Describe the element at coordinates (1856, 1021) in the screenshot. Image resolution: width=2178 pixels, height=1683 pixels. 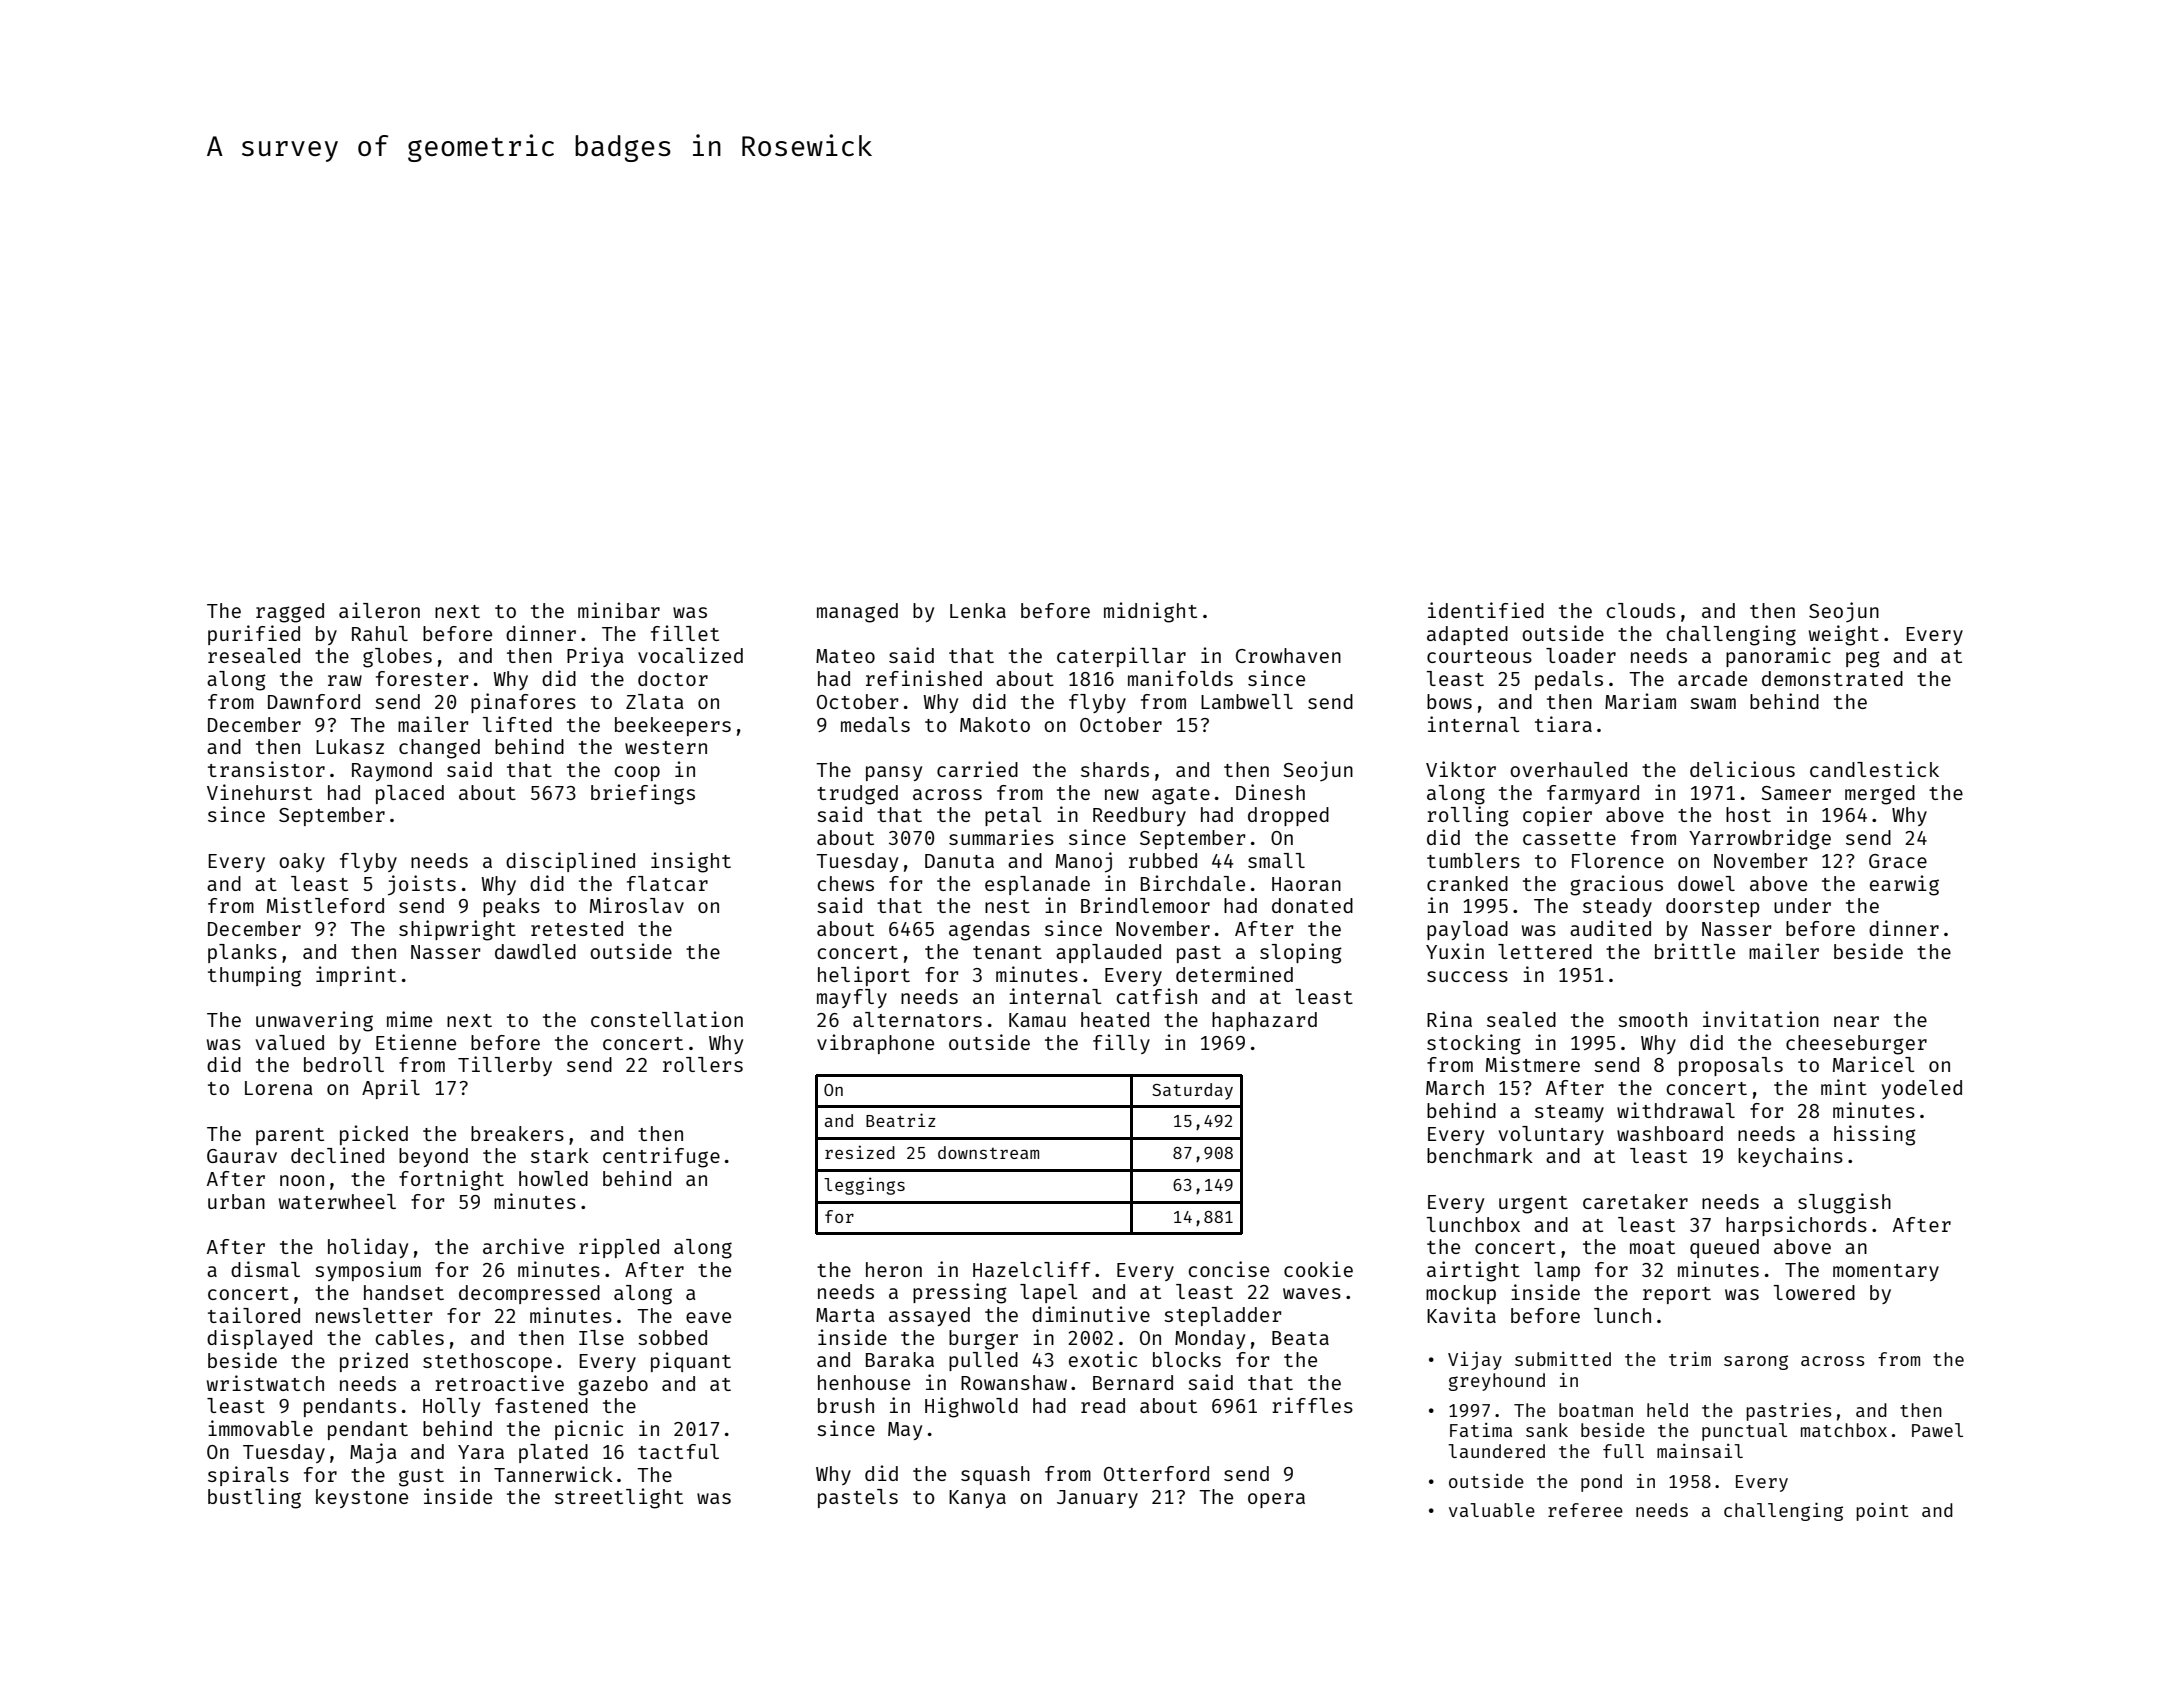
I see `near` at that location.
